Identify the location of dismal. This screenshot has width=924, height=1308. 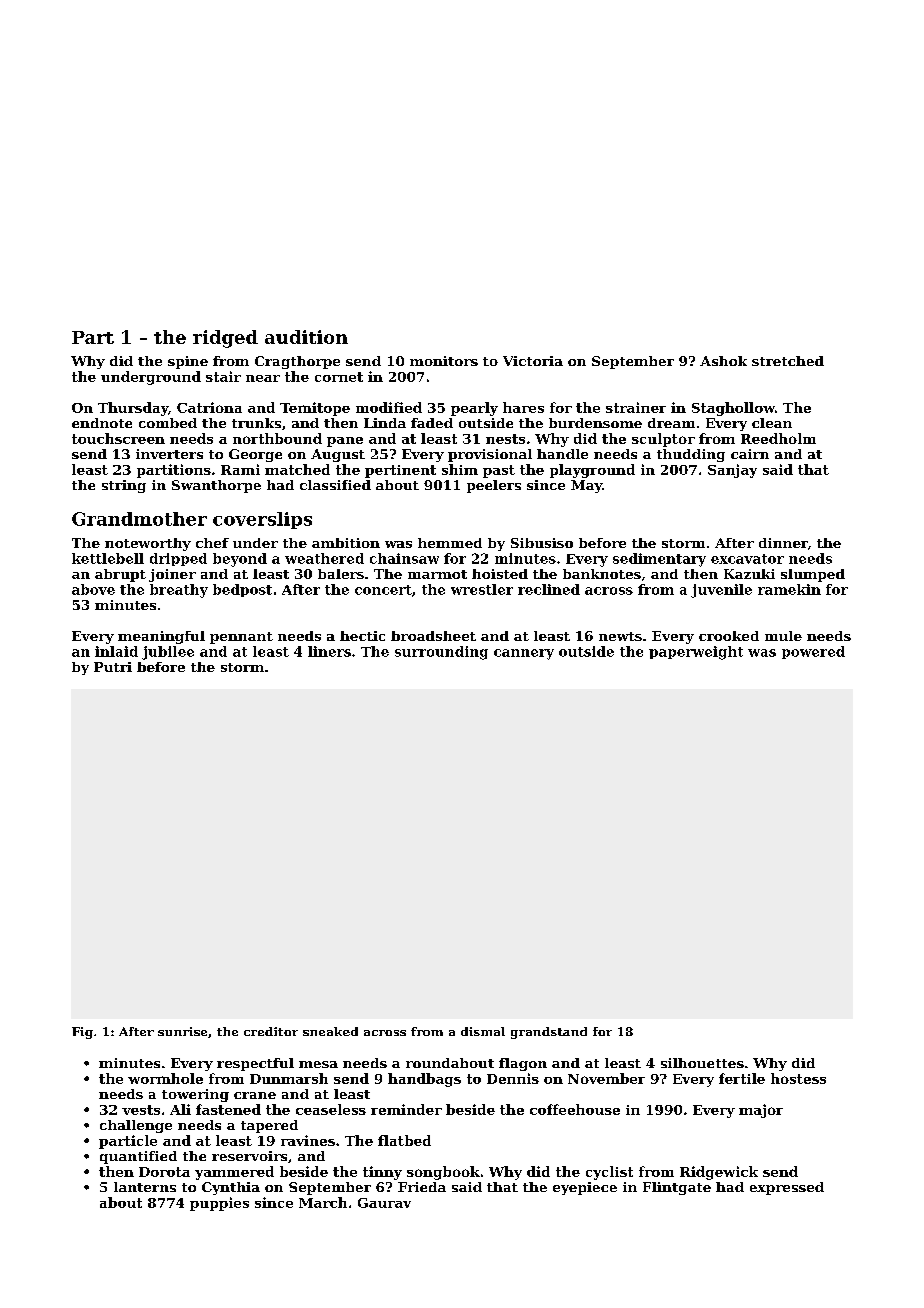
(483, 1031).
